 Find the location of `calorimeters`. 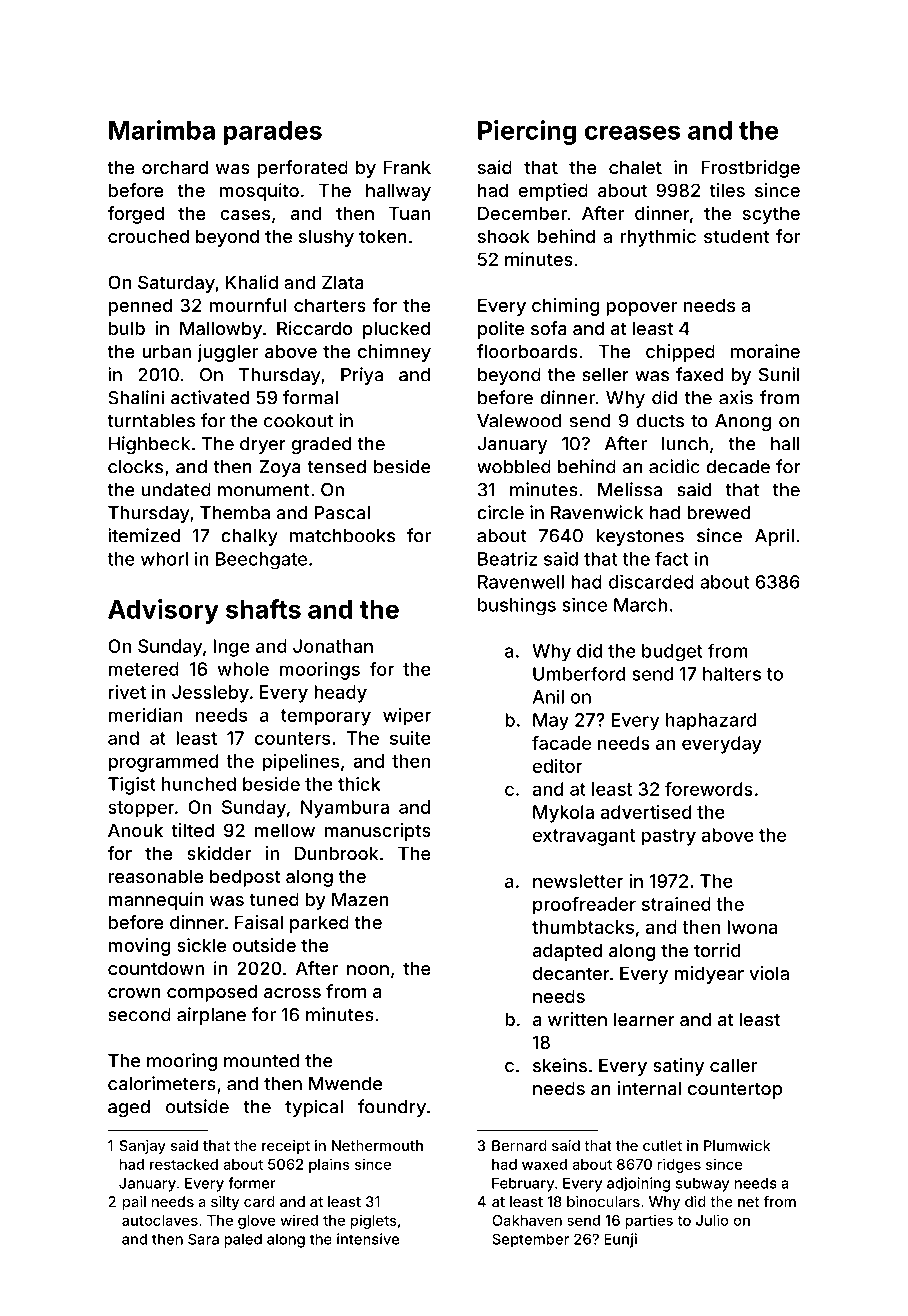

calorimeters is located at coordinates (162, 1083).
